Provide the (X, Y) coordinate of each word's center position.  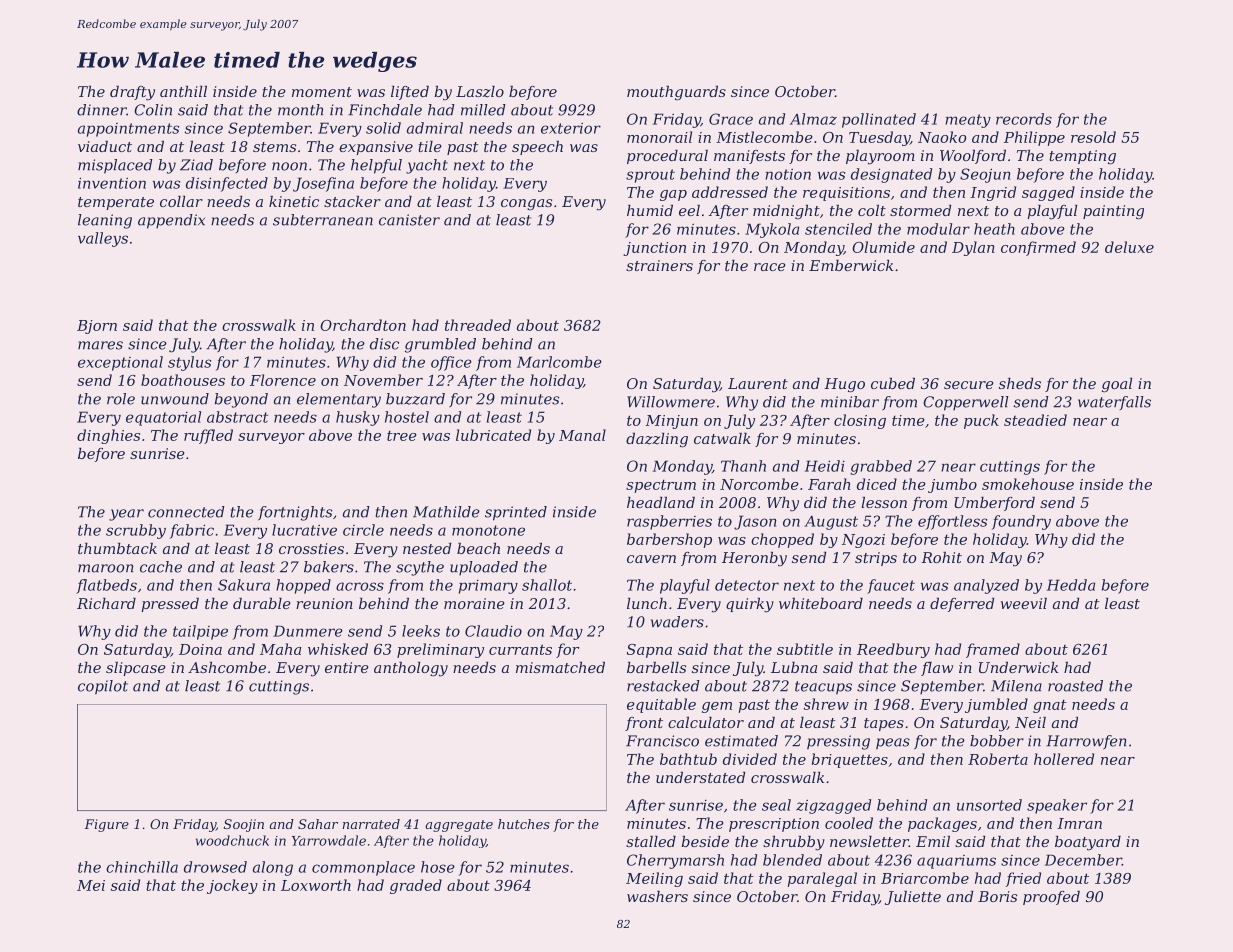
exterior (571, 128)
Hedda (1071, 585)
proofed (1051, 898)
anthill (183, 91)
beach (478, 548)
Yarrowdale (329, 840)
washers (657, 896)
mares (100, 345)
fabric (192, 531)
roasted (1075, 686)
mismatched (560, 667)
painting (1113, 212)
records (1024, 119)
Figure (106, 825)
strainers (659, 265)
